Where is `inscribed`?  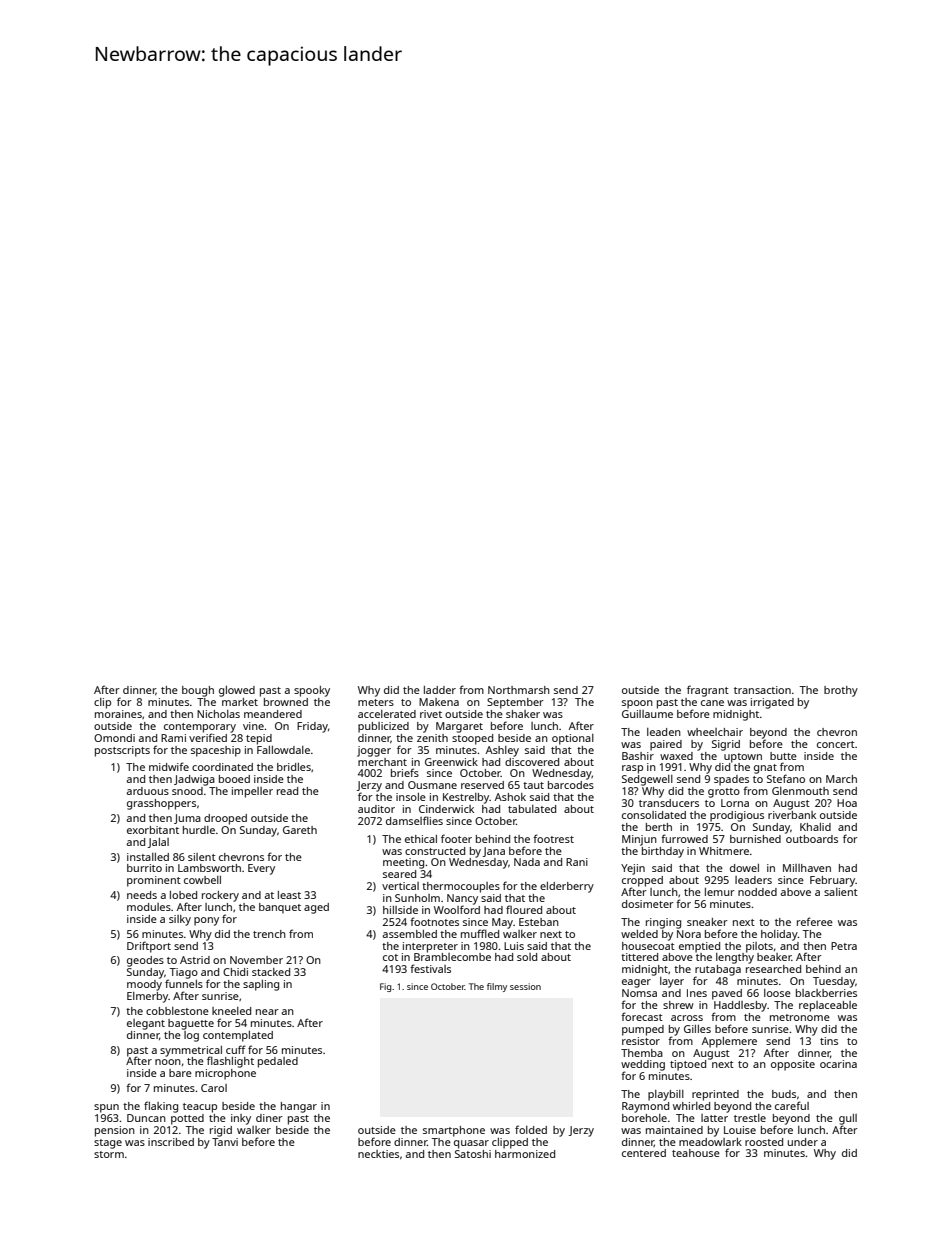
inscribed is located at coordinates (171, 1142).
